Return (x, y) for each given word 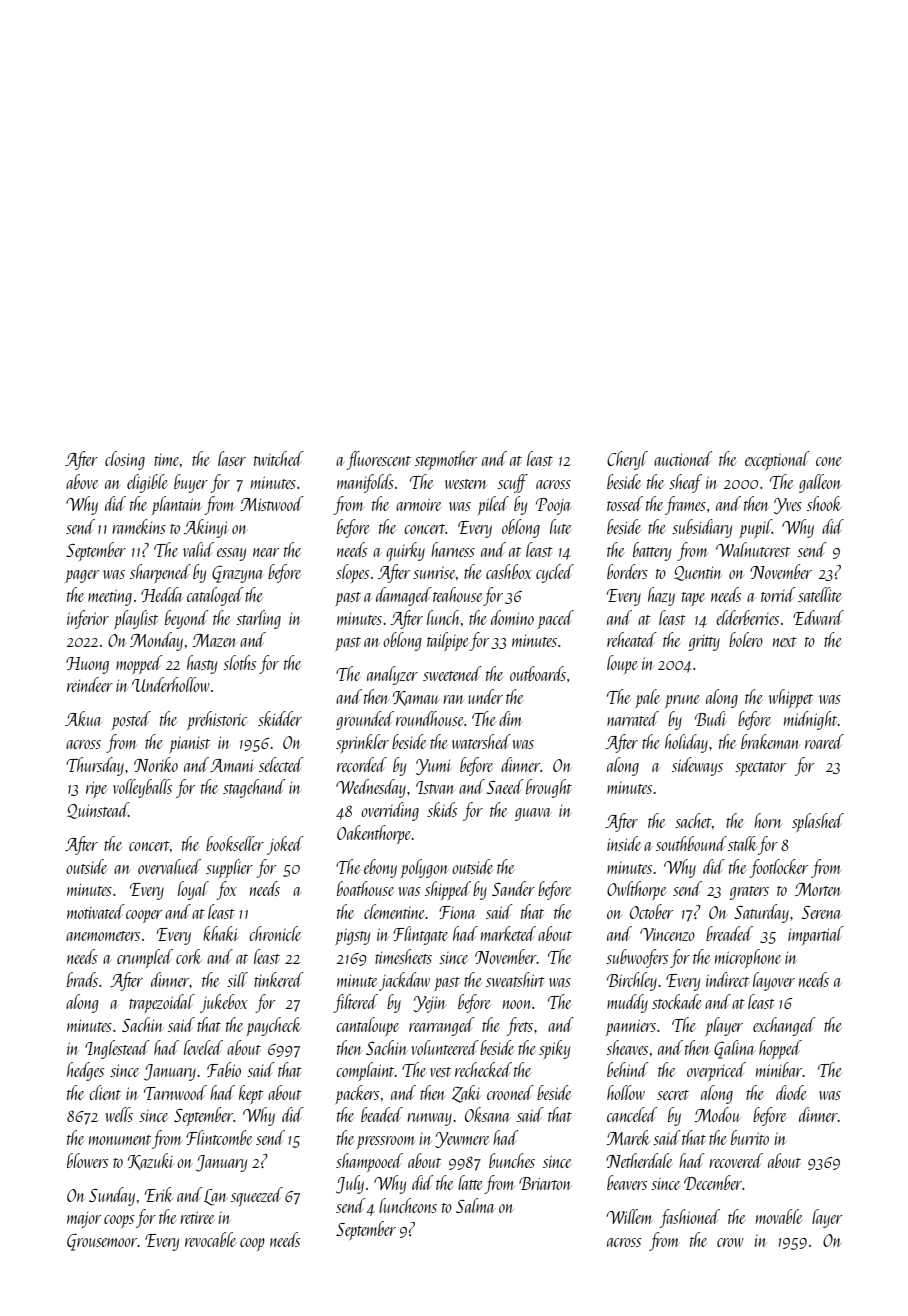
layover (774, 981)
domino (512, 617)
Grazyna (237, 574)
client (105, 1092)
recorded (362, 764)
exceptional (777, 460)
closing (125, 460)
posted (131, 720)
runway (429, 1119)
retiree (197, 1217)
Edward (818, 617)
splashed (818, 822)
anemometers (103, 936)
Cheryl (627, 460)
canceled (632, 1114)
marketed (508, 933)
